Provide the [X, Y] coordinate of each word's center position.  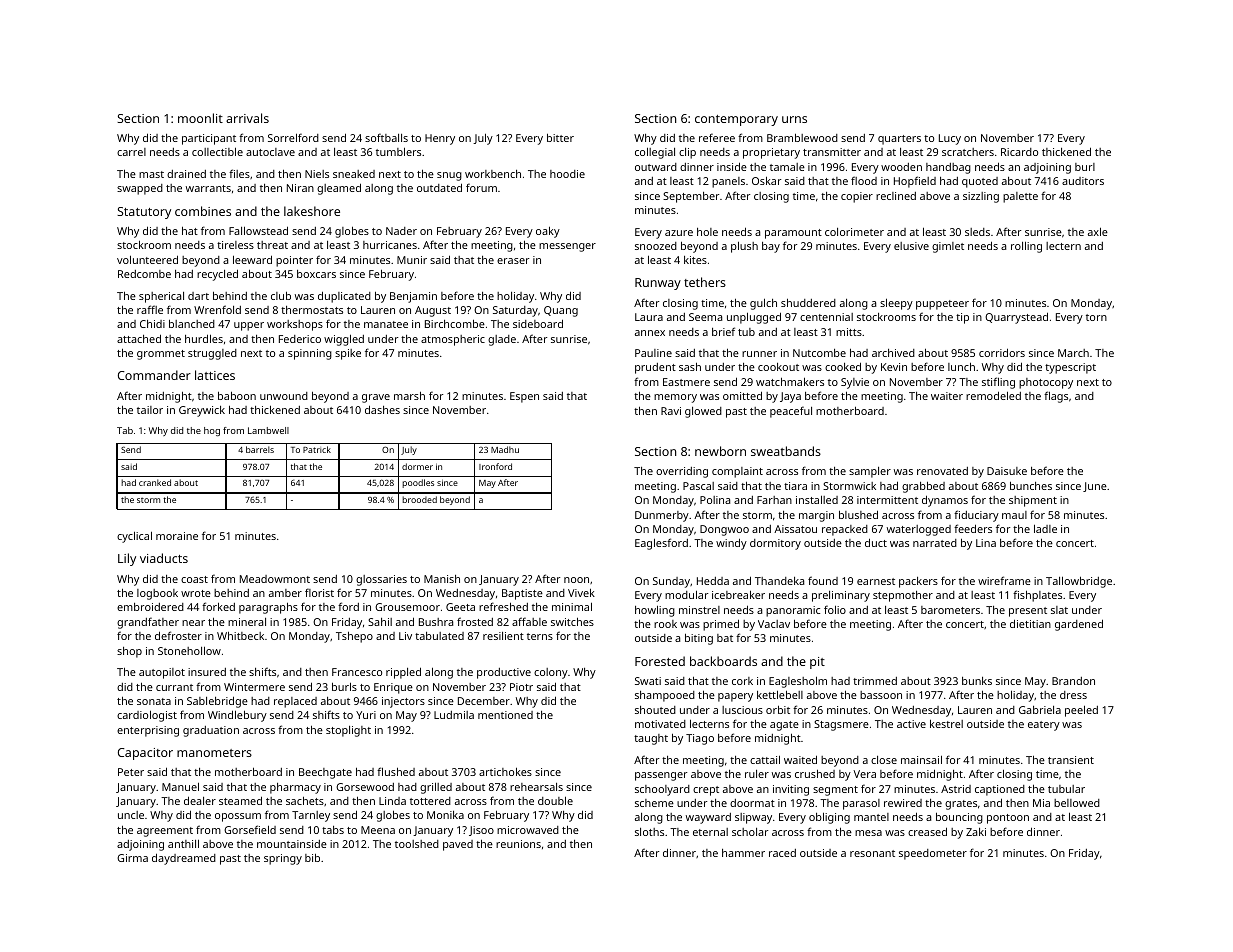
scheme [654, 803]
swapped [140, 189]
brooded [419, 499]
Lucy [950, 139]
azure [679, 233]
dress [1073, 695]
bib [312, 857]
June [1095, 487]
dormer [417, 466]
